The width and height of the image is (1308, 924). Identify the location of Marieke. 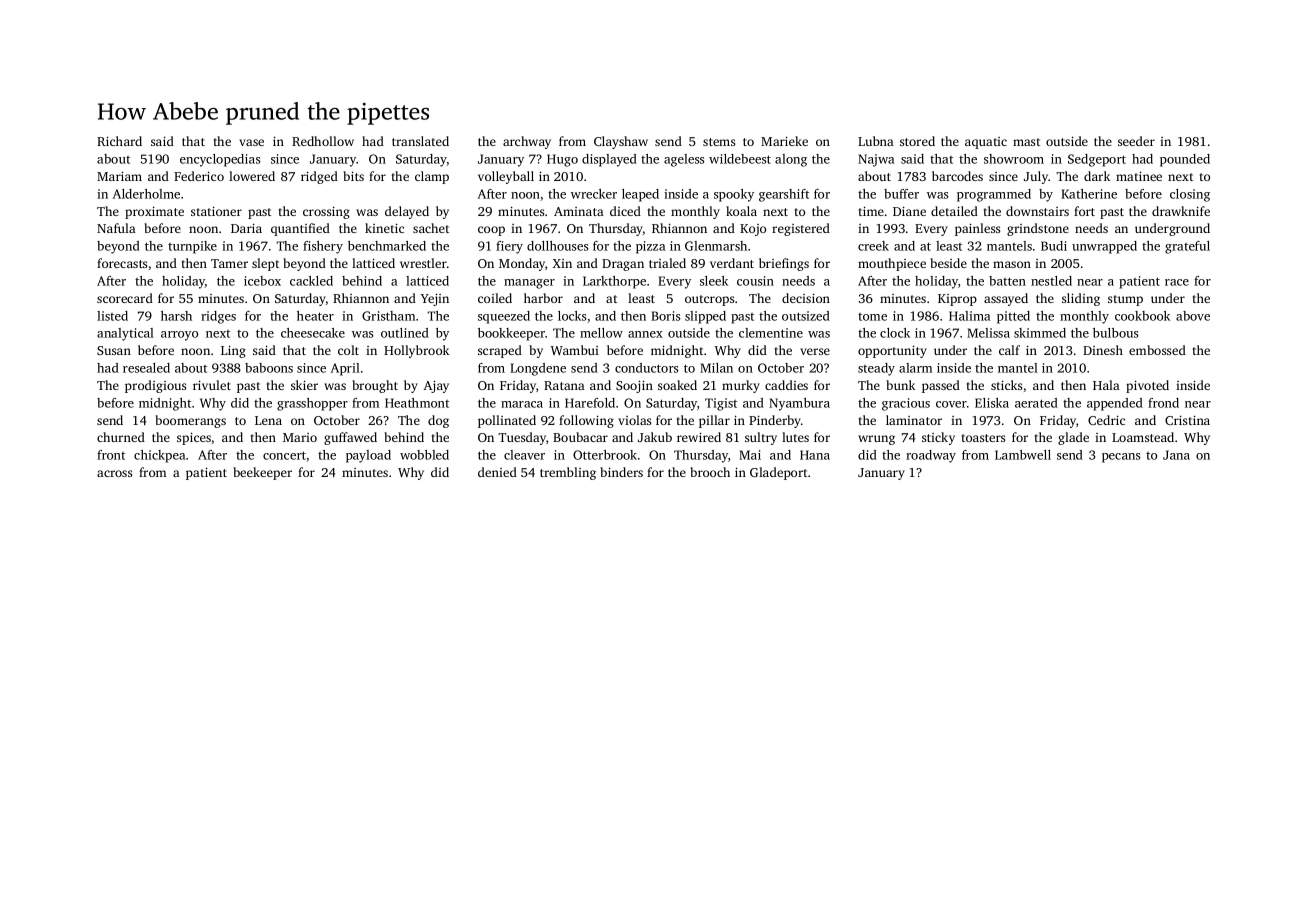
(784, 141).
